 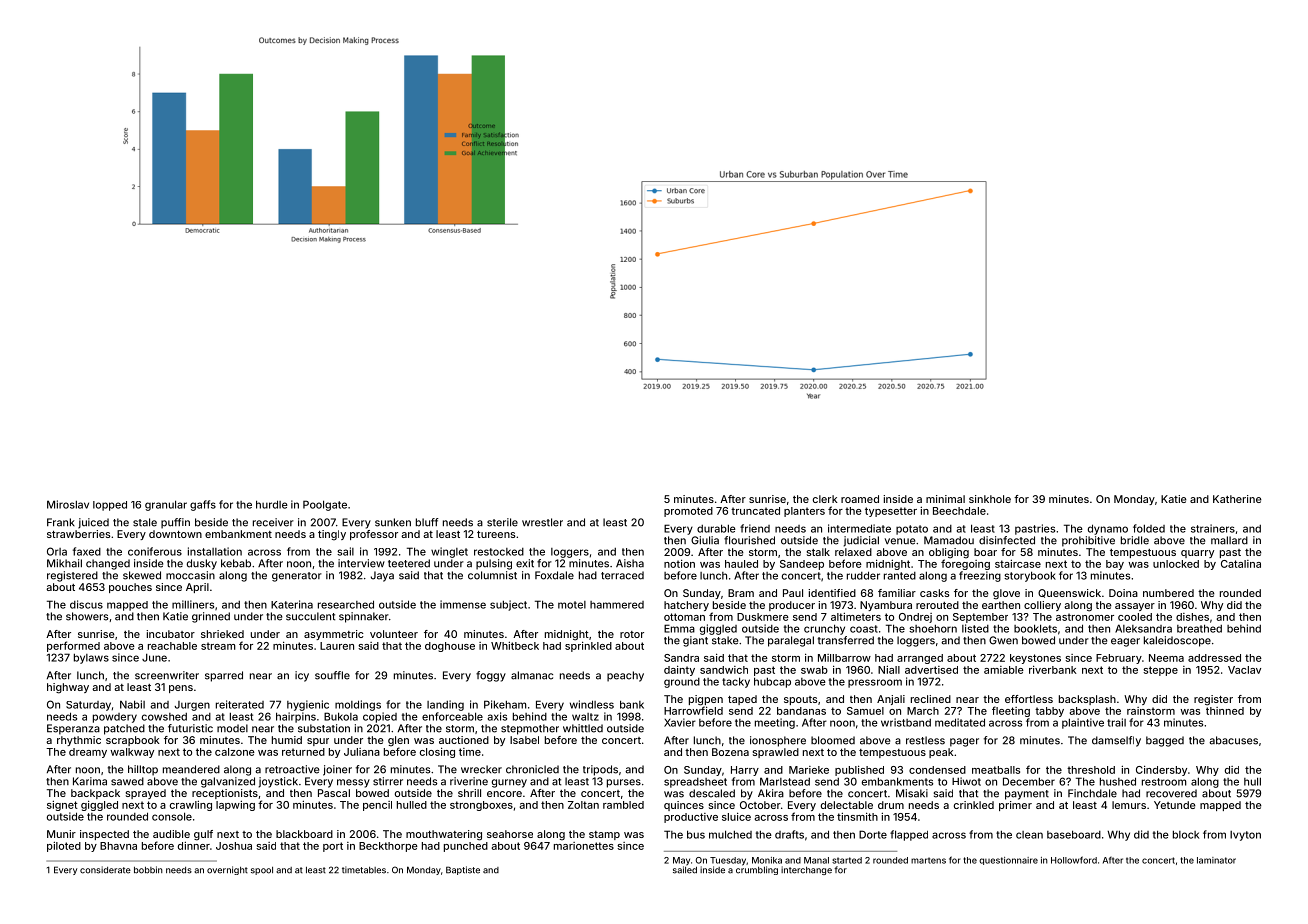 I want to click on hurdle, so click(x=272, y=504).
